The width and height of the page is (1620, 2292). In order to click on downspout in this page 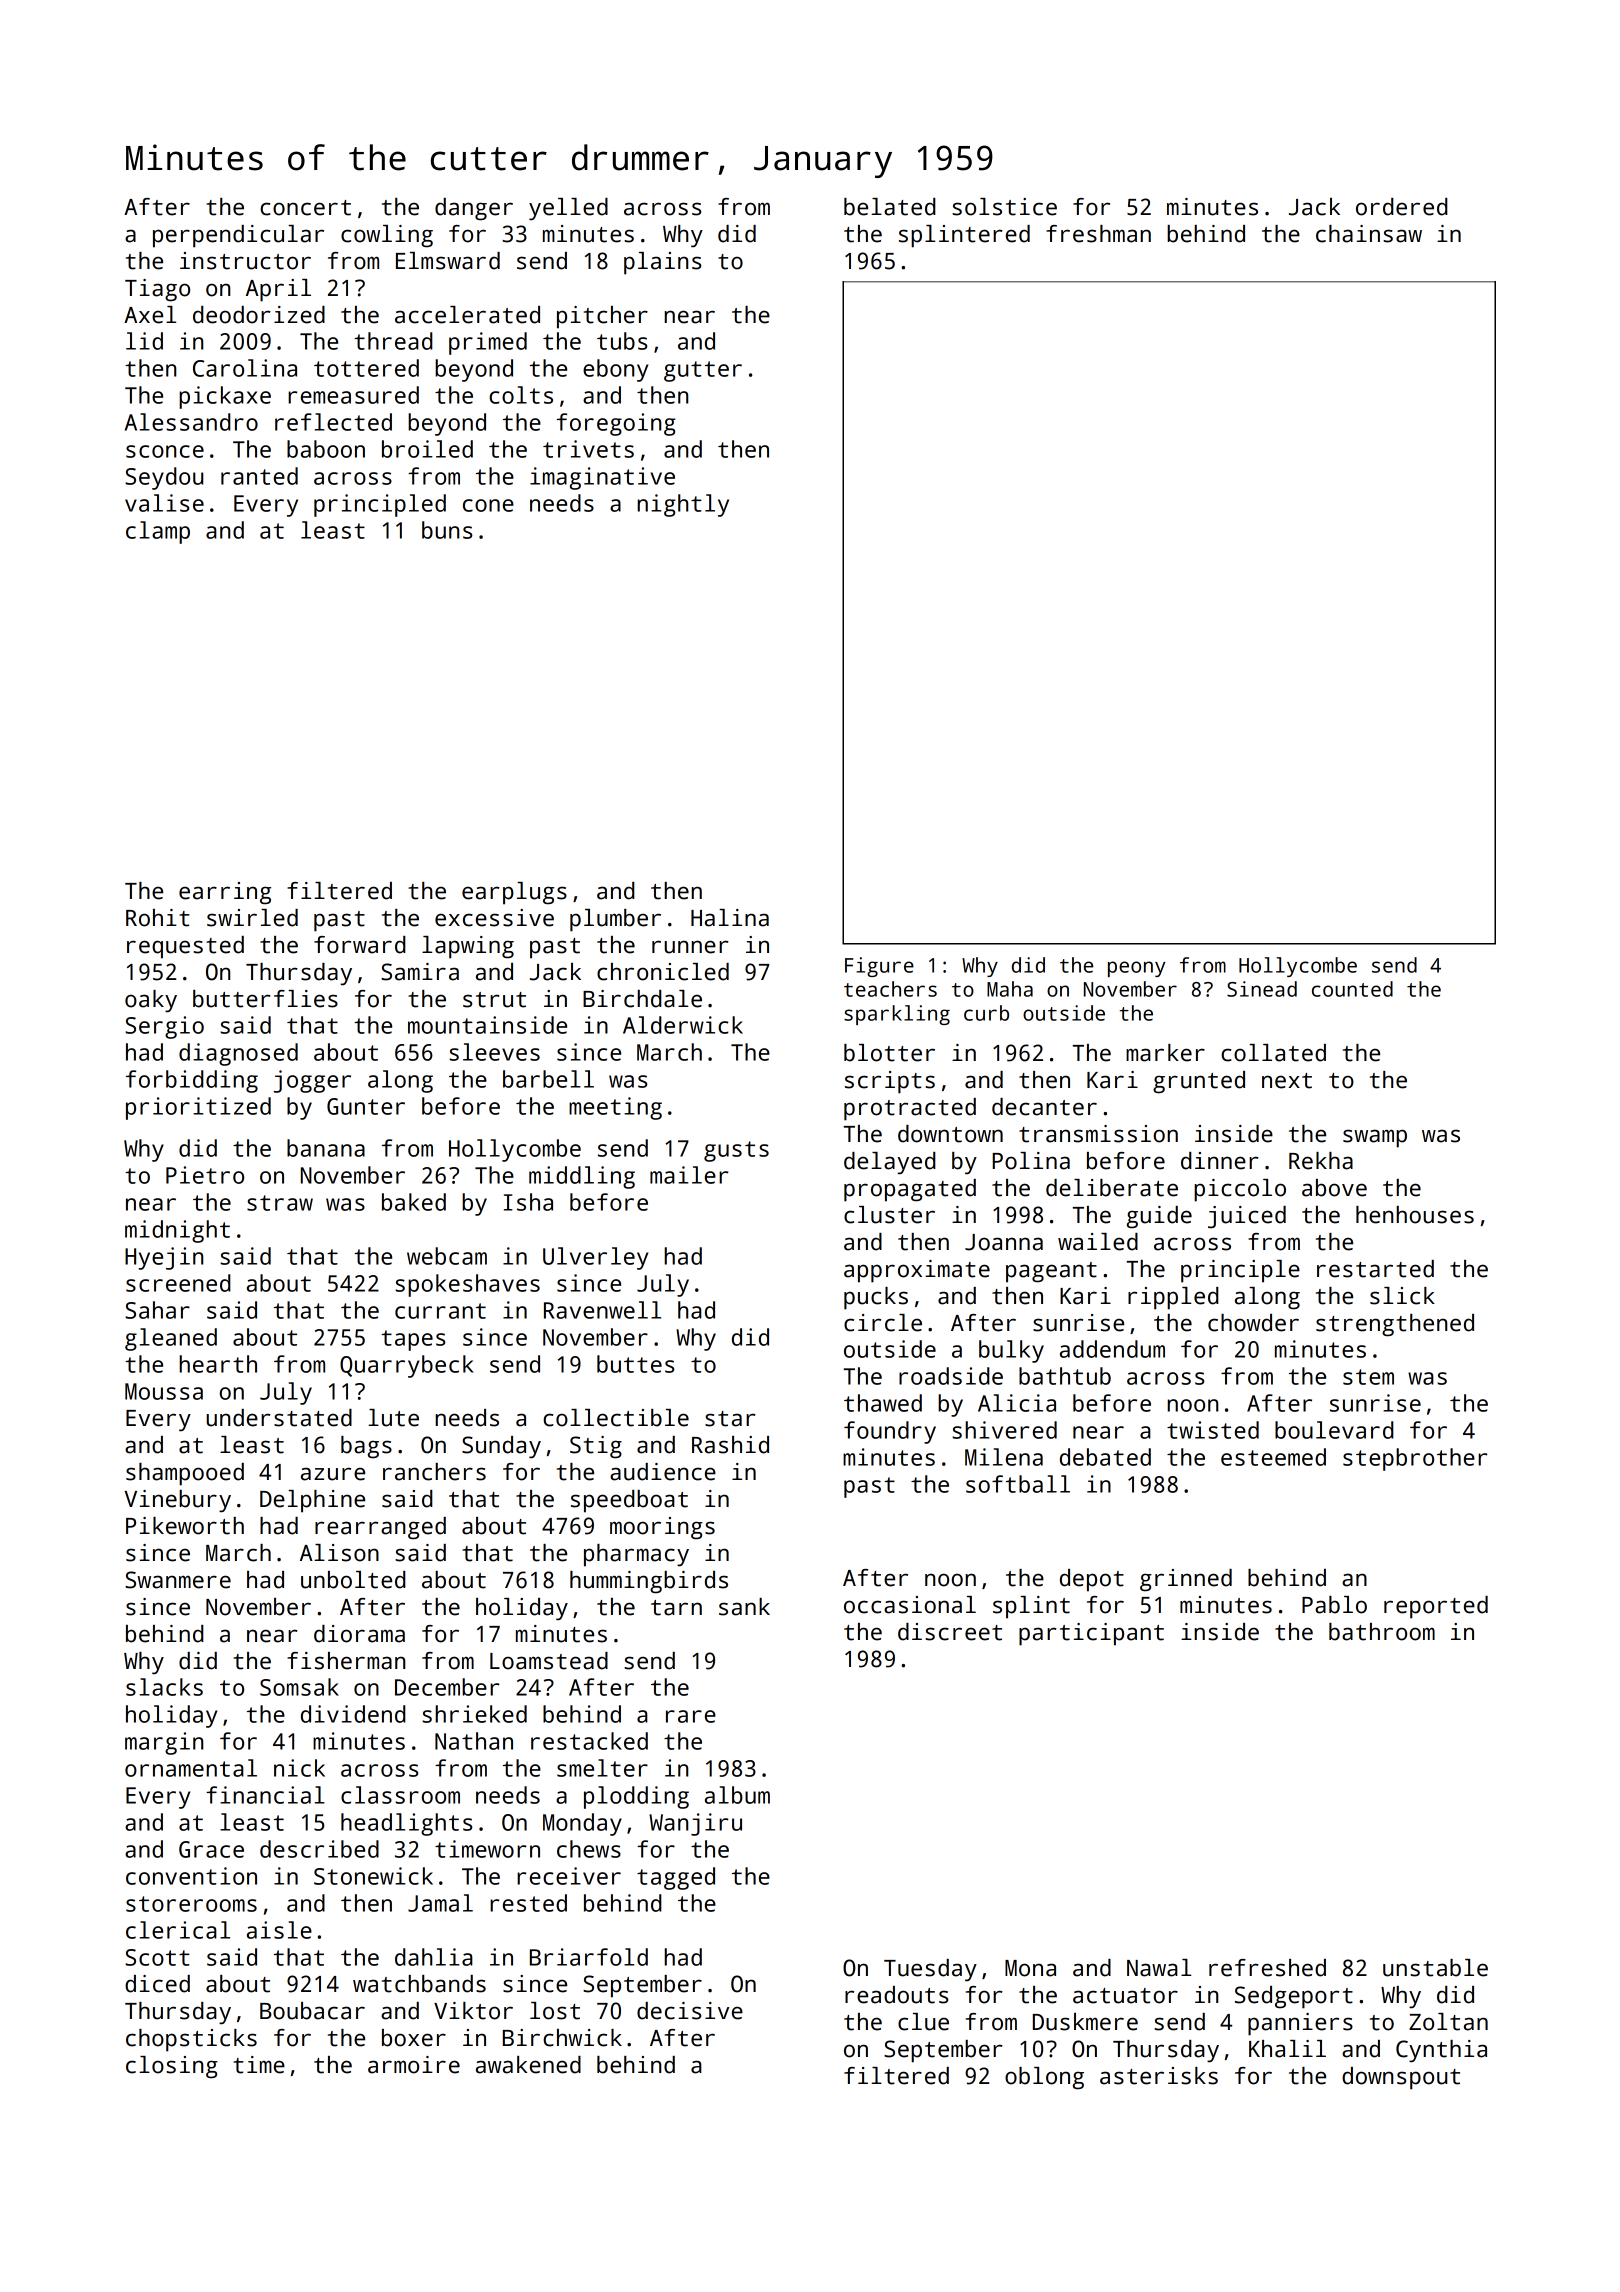, I will do `click(1401, 2078)`.
